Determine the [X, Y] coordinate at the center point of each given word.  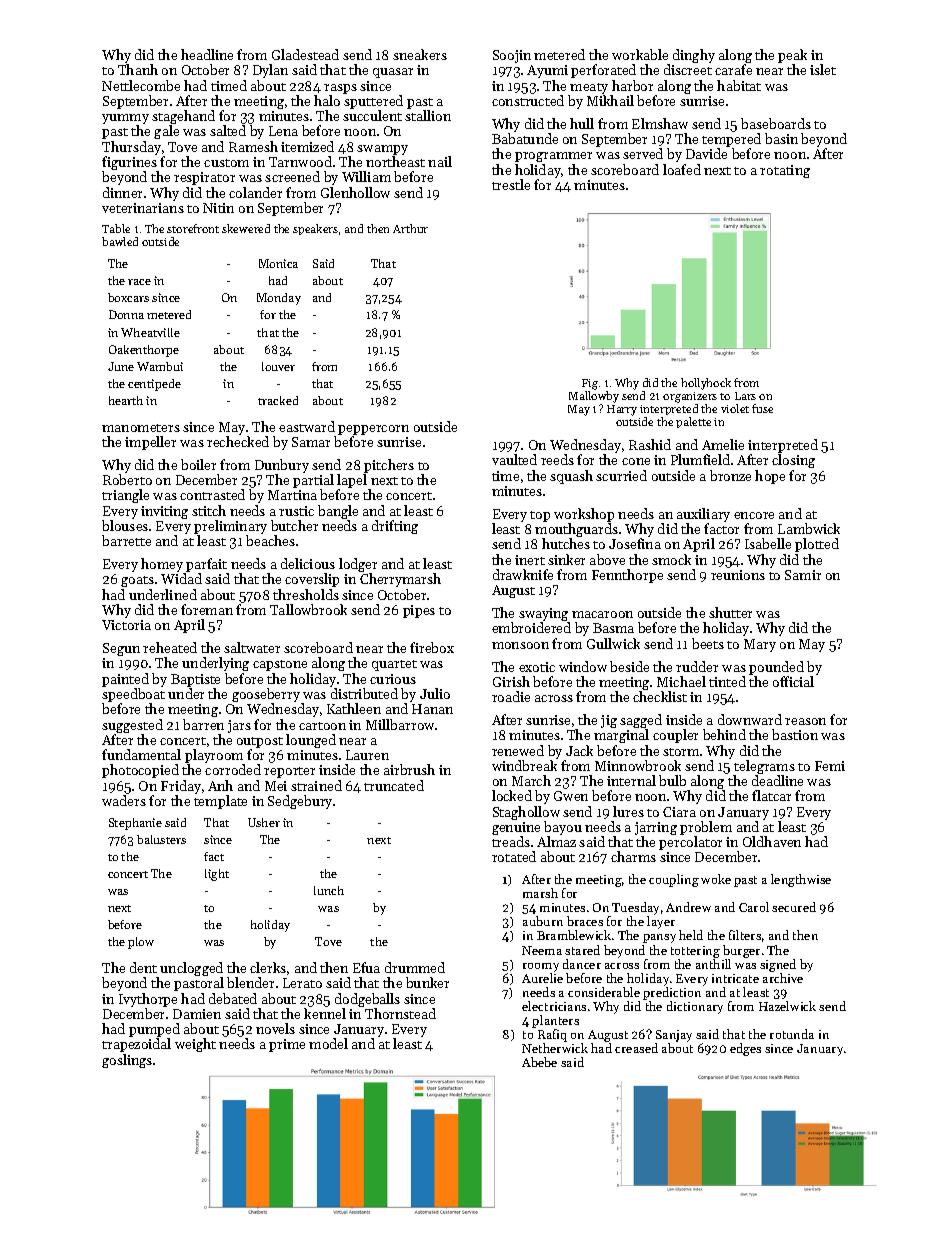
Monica [278, 263]
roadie [511, 696]
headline [207, 54]
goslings [127, 1061]
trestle [511, 184]
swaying [544, 615]
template [220, 802]
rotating [785, 171]
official [793, 681]
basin [781, 138]
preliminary [230, 527]
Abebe [539, 1062]
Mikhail [610, 100]
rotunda [792, 1034]
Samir [803, 575]
